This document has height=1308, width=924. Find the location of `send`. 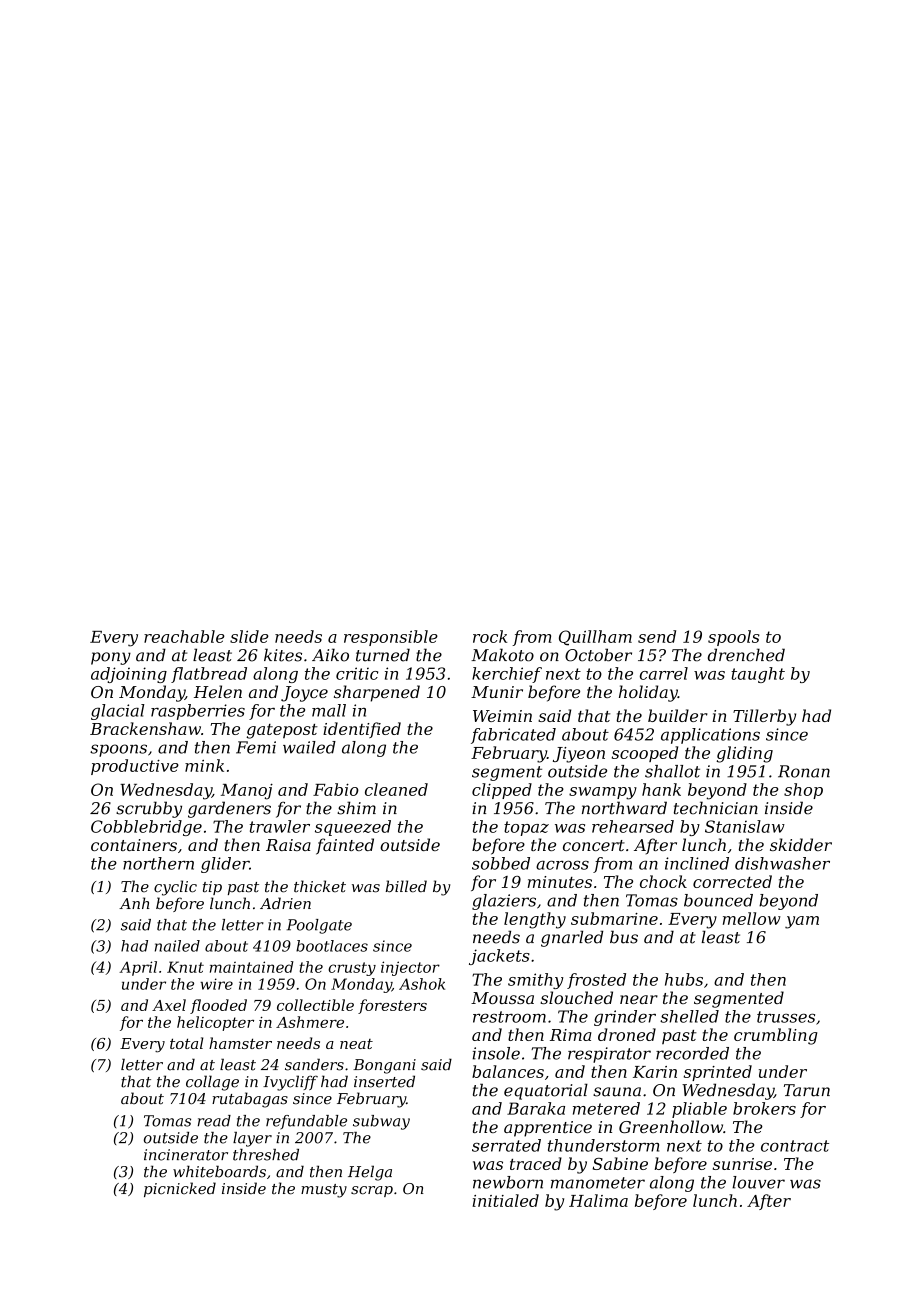

send is located at coordinates (657, 636).
